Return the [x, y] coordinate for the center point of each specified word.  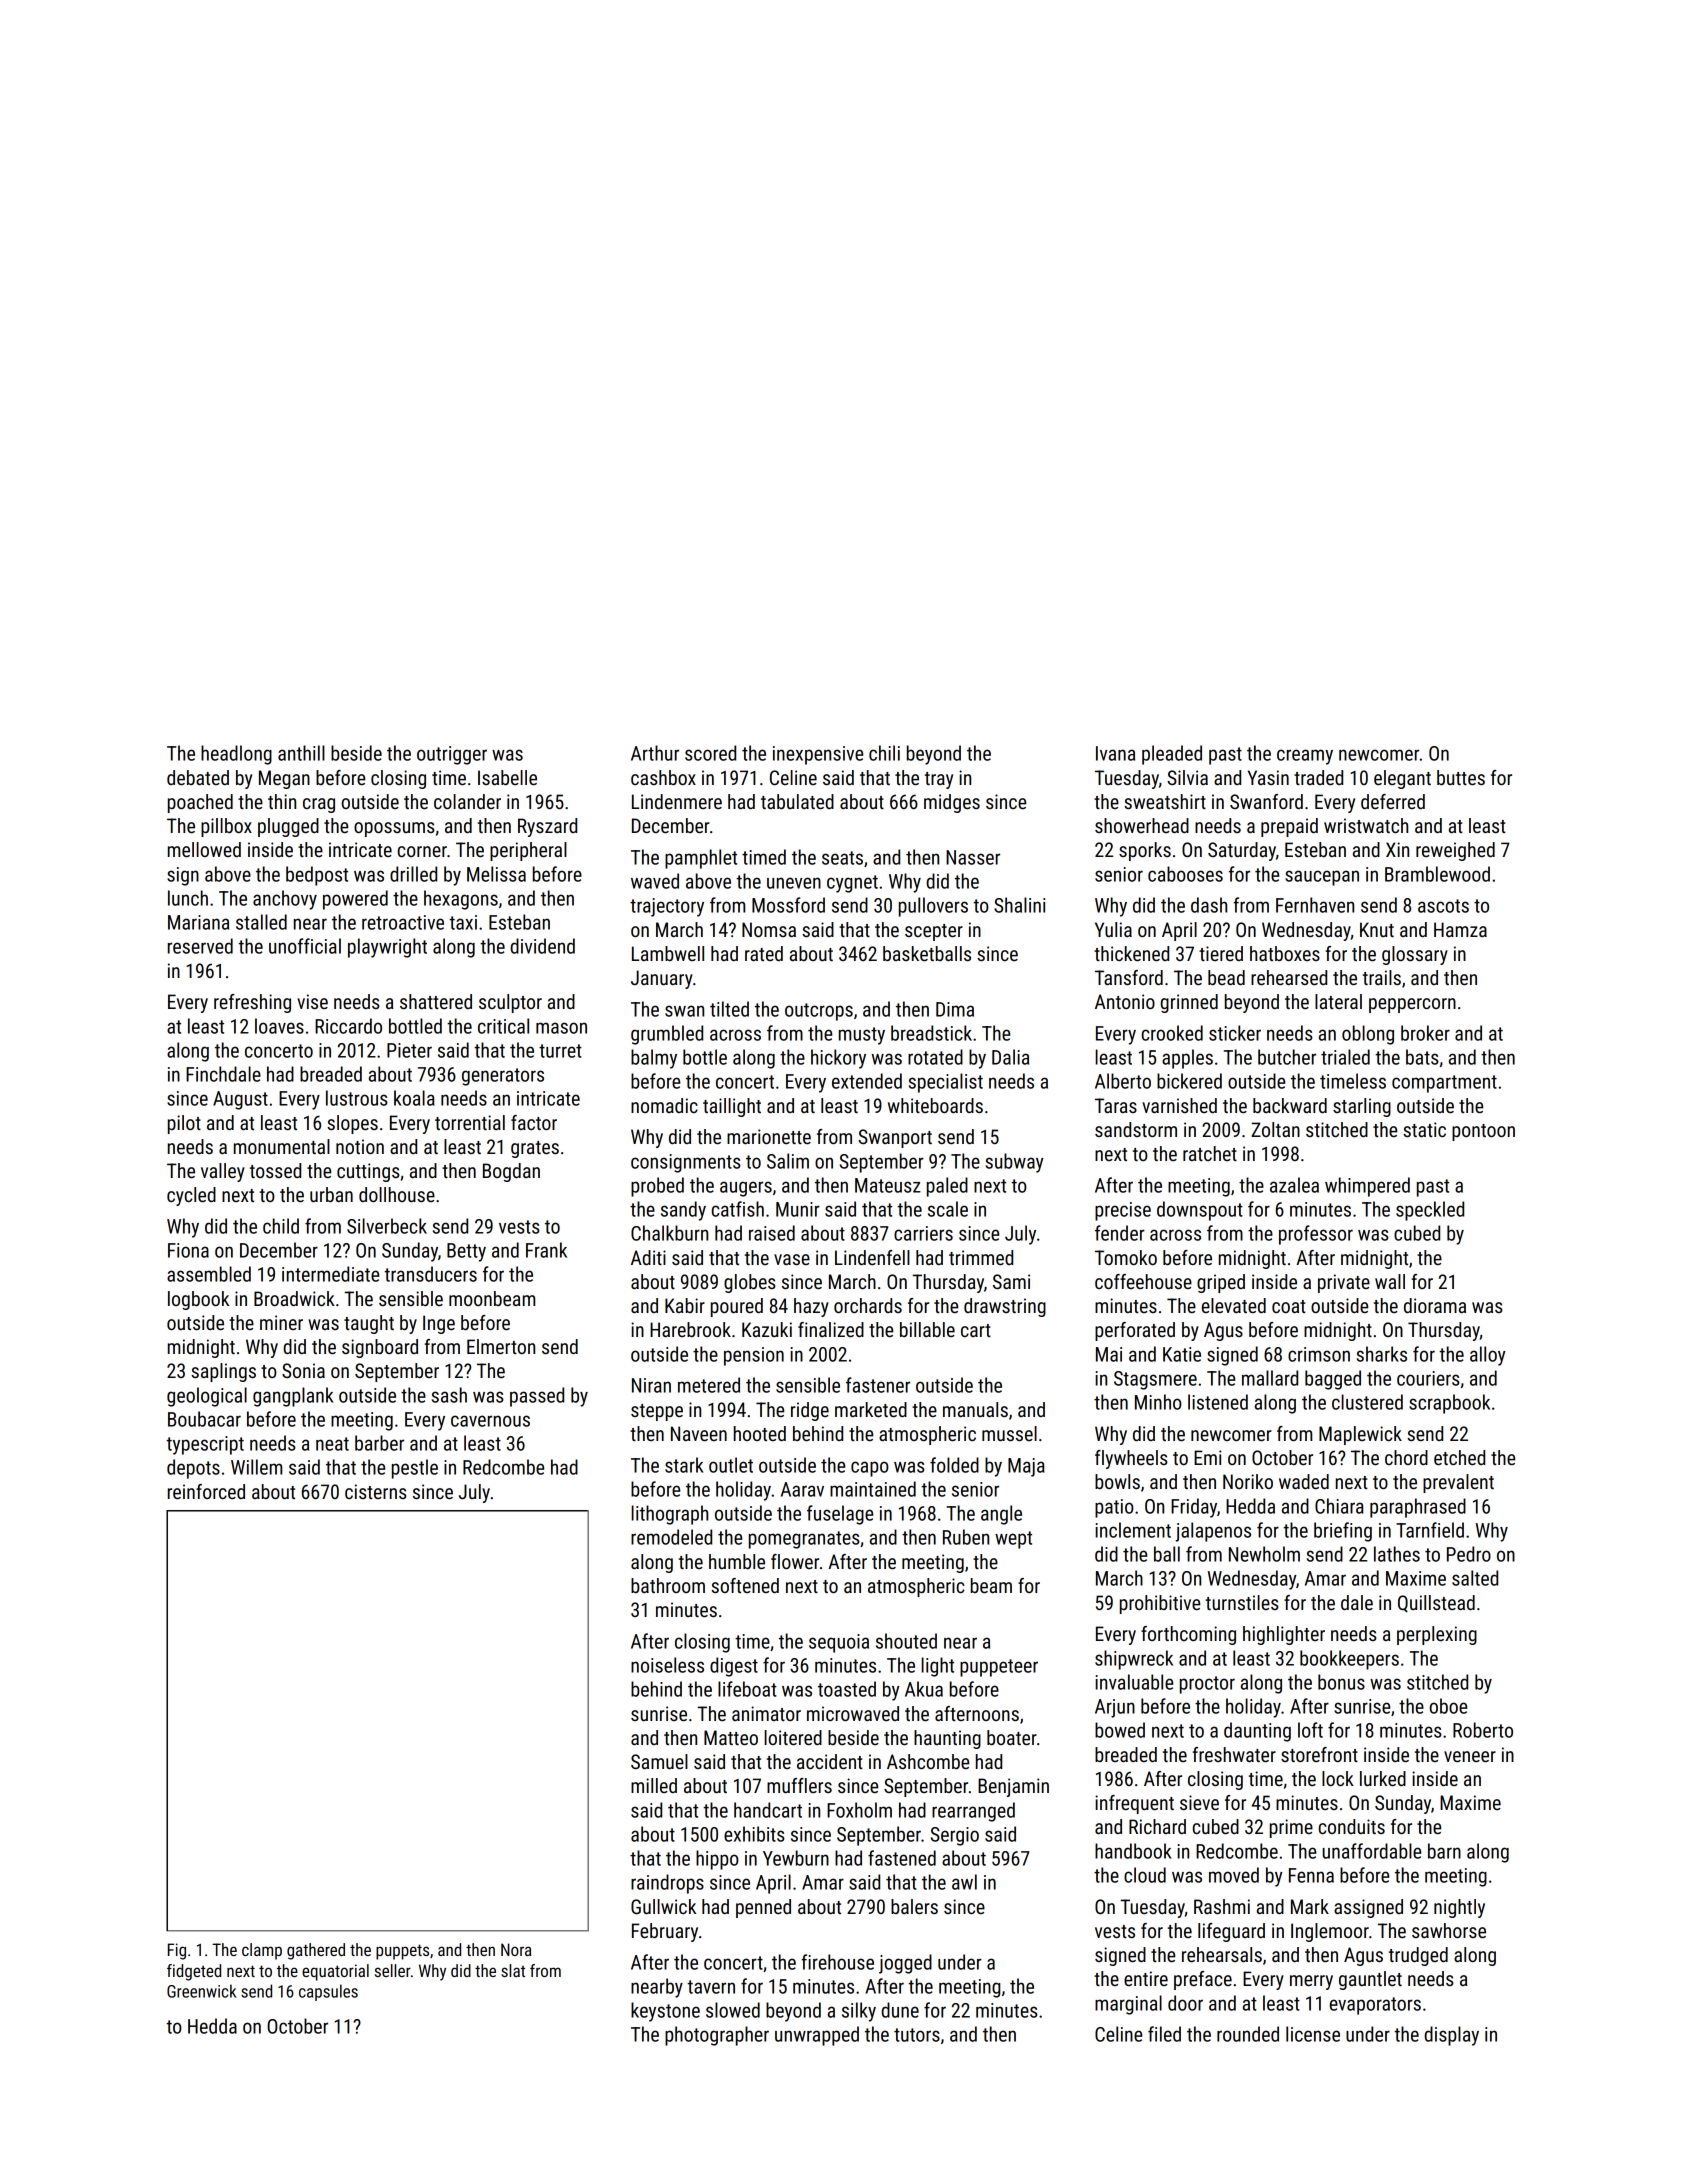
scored [710, 753]
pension [754, 1356]
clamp [262, 1951]
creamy [1305, 757]
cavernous [490, 1421]
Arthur [655, 753]
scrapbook [1449, 1404]
